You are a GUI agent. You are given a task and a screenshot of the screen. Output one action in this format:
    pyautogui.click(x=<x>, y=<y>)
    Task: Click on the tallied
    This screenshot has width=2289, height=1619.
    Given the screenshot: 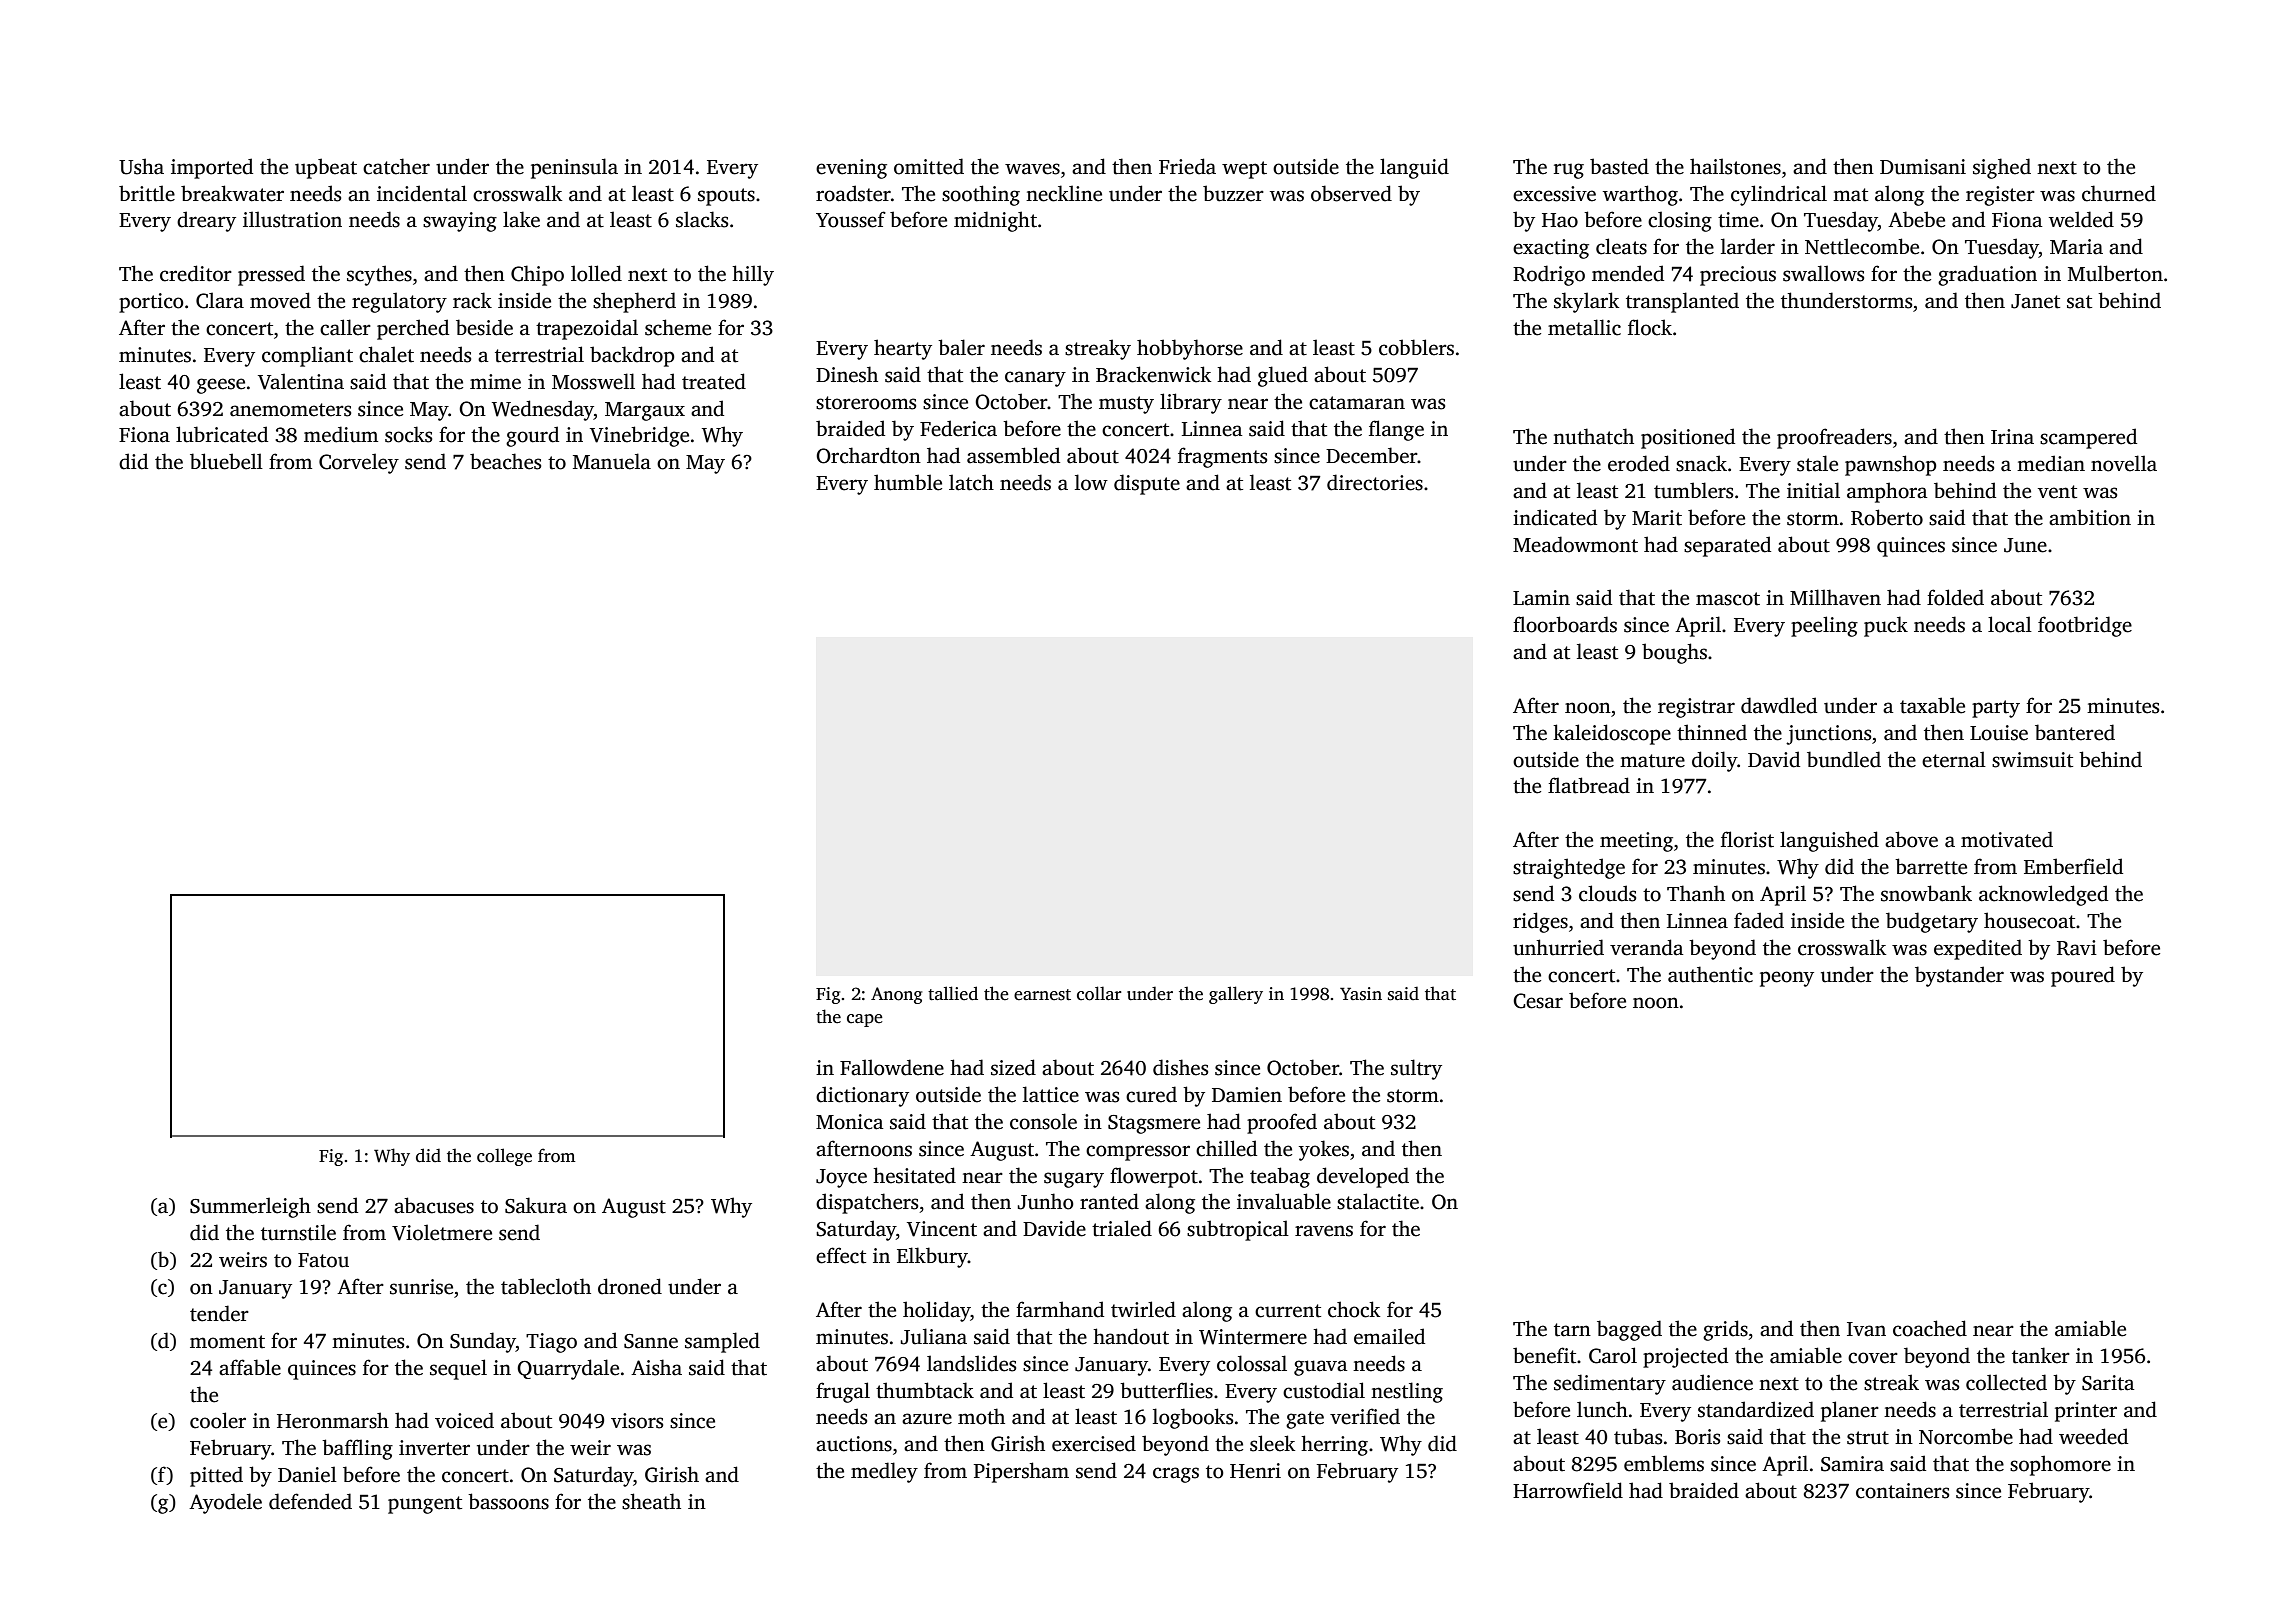 What is the action you would take?
    pyautogui.click(x=953, y=993)
